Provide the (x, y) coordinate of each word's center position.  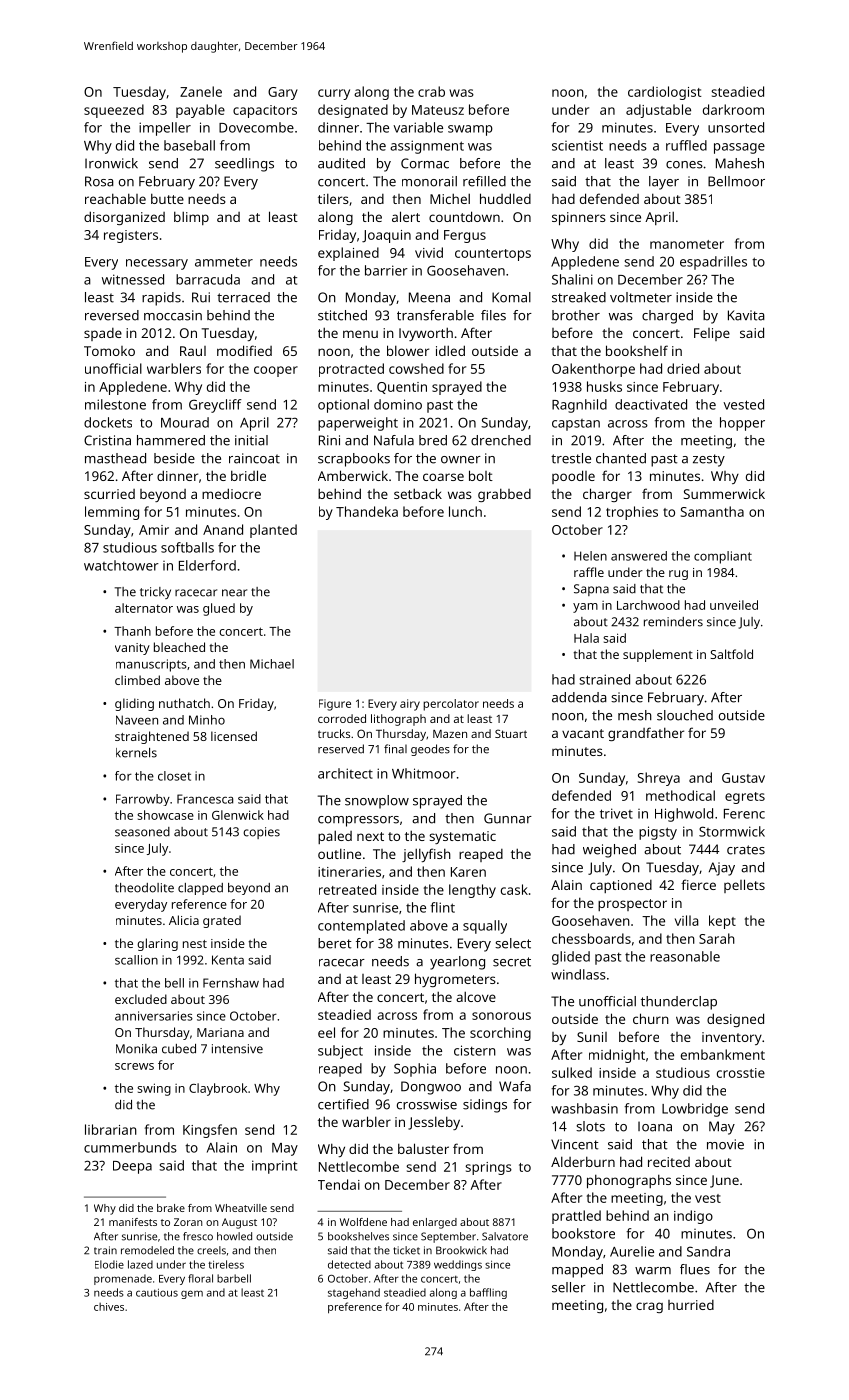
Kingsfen (210, 1131)
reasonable (685, 956)
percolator (451, 705)
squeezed (114, 111)
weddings (458, 1265)
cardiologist (664, 93)
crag (649, 1307)
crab (431, 91)
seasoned (142, 832)
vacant (583, 733)
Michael (272, 664)
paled (335, 837)
